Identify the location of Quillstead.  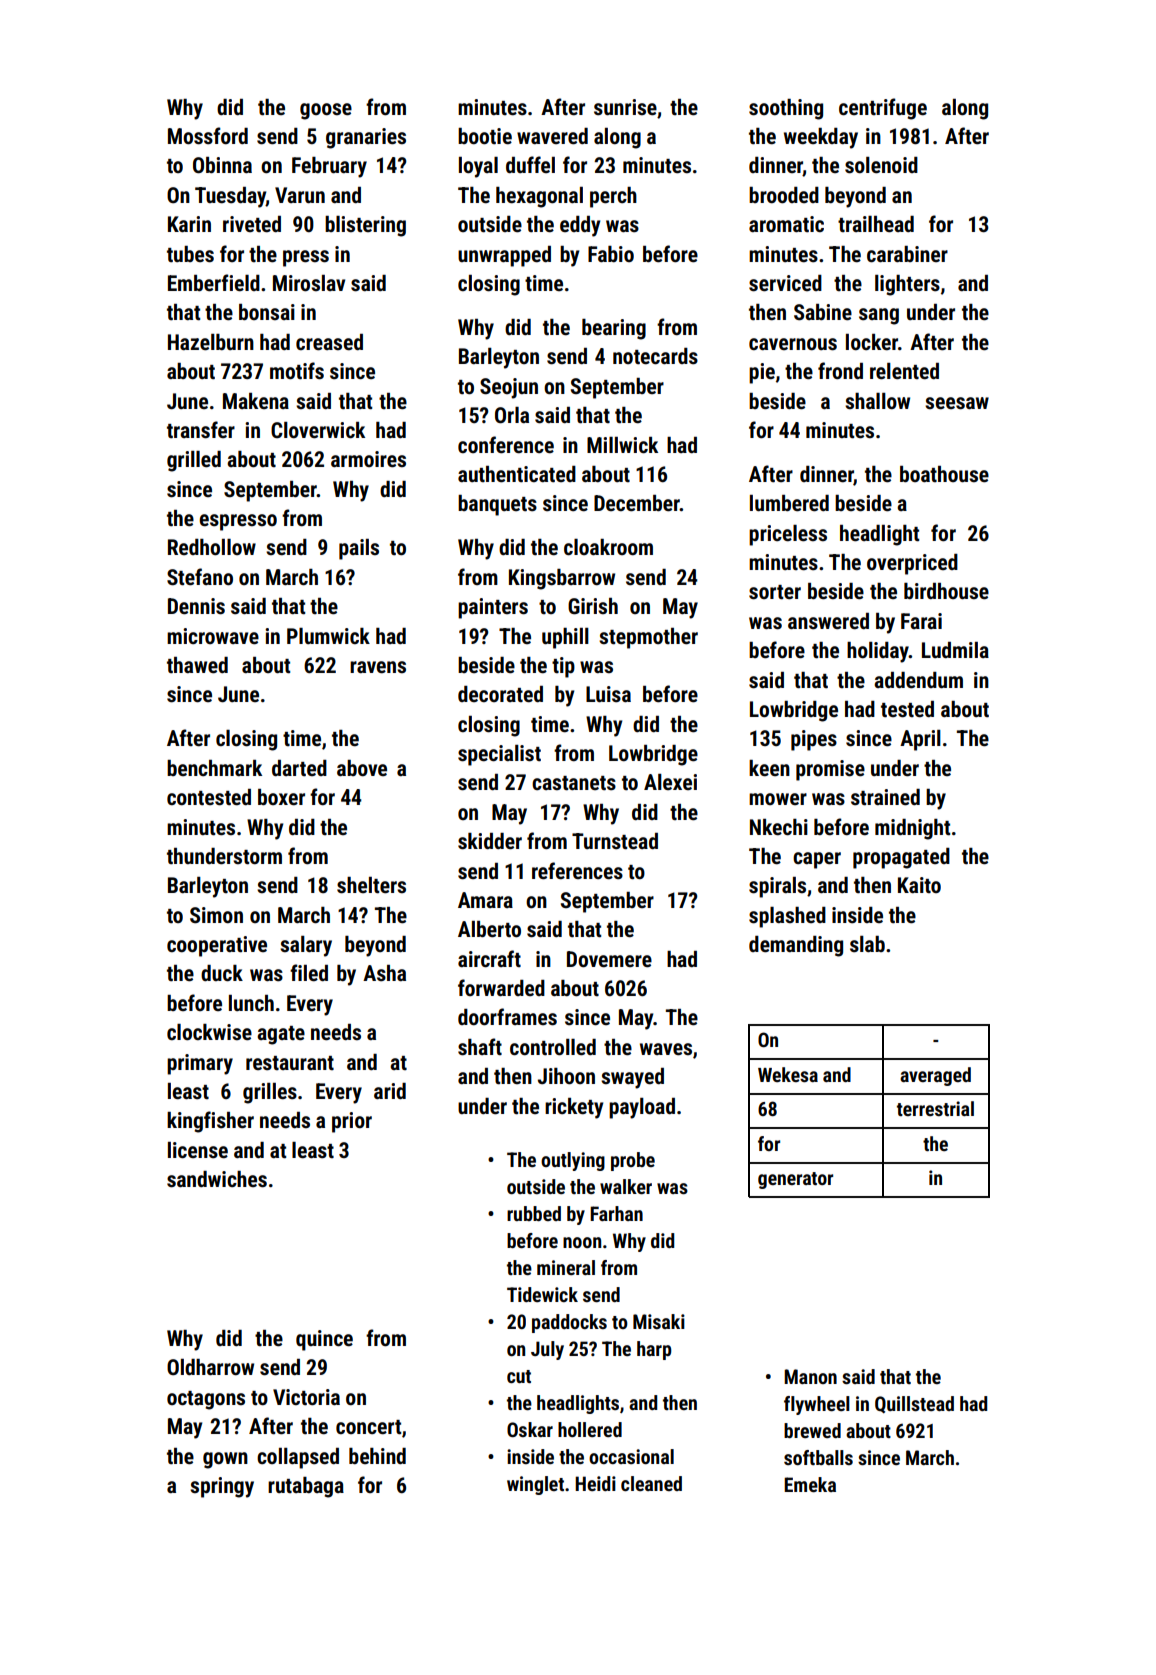
(914, 1404).
